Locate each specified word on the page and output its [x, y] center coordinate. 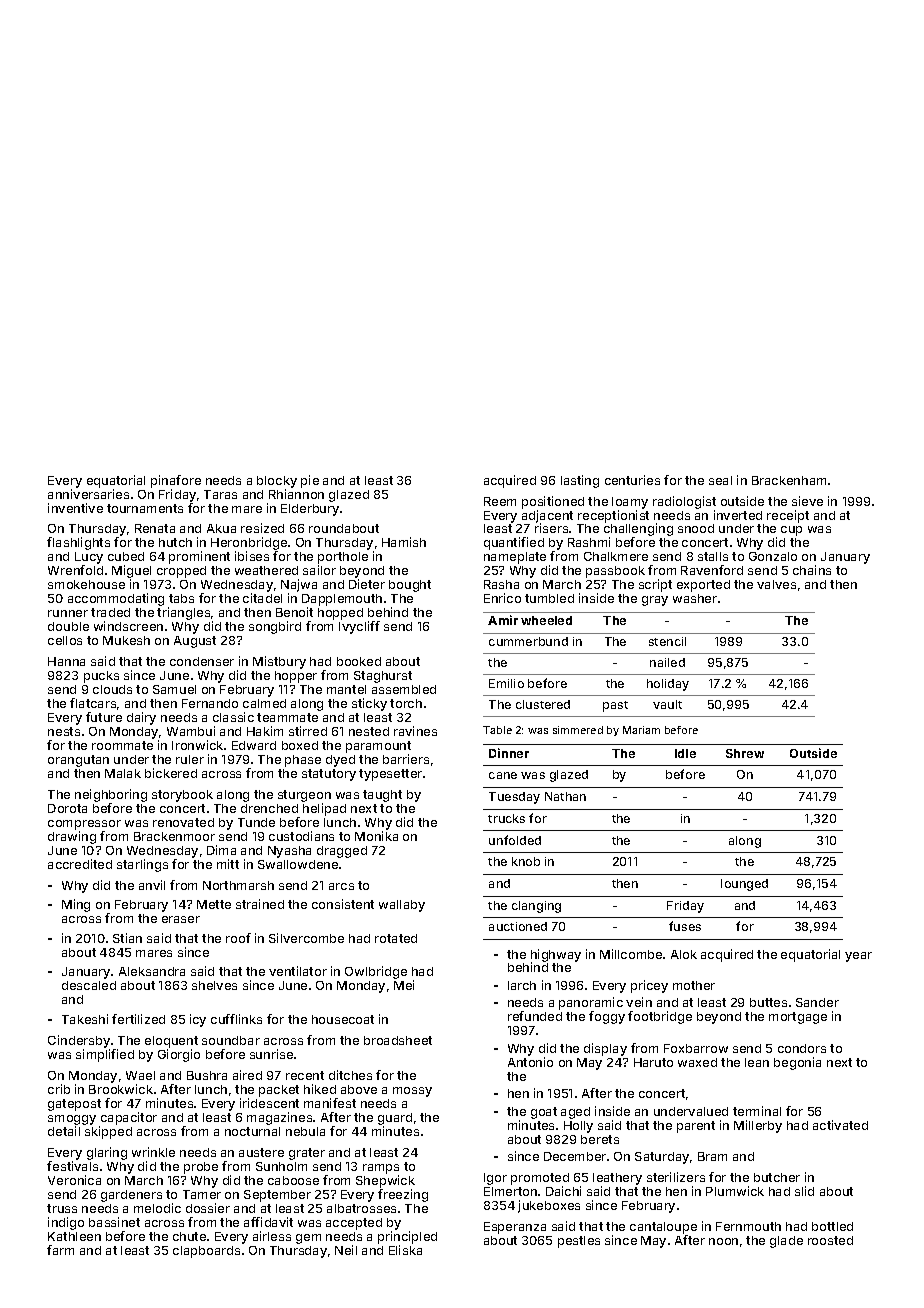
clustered [543, 704]
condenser [202, 661]
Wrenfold [75, 570]
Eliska [405, 1250]
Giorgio [179, 1055]
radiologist [684, 502]
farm [60, 1250]
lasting [580, 481]
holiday [668, 685]
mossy [412, 1092]
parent [696, 1127]
